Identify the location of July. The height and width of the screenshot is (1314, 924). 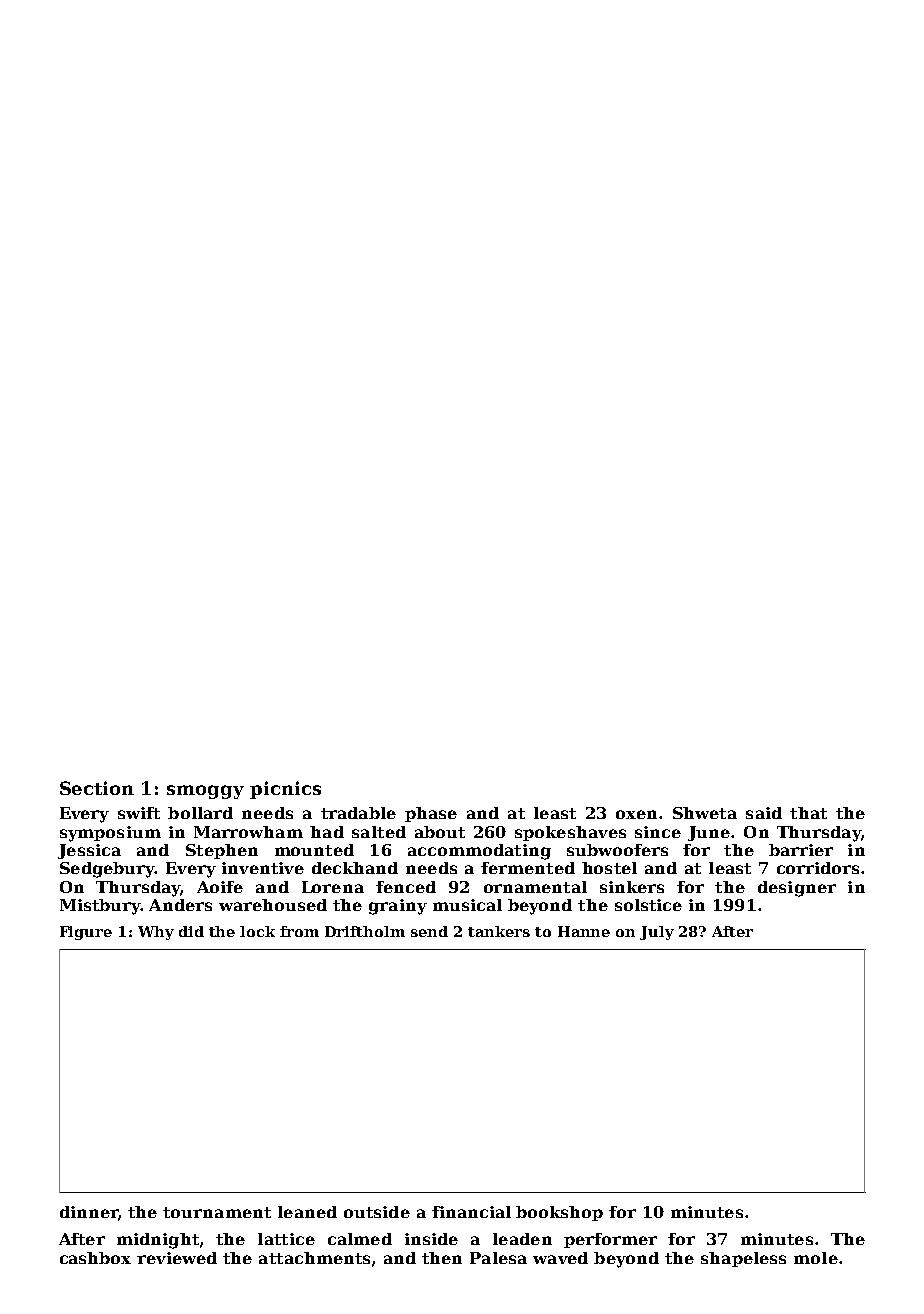
(657, 933).
